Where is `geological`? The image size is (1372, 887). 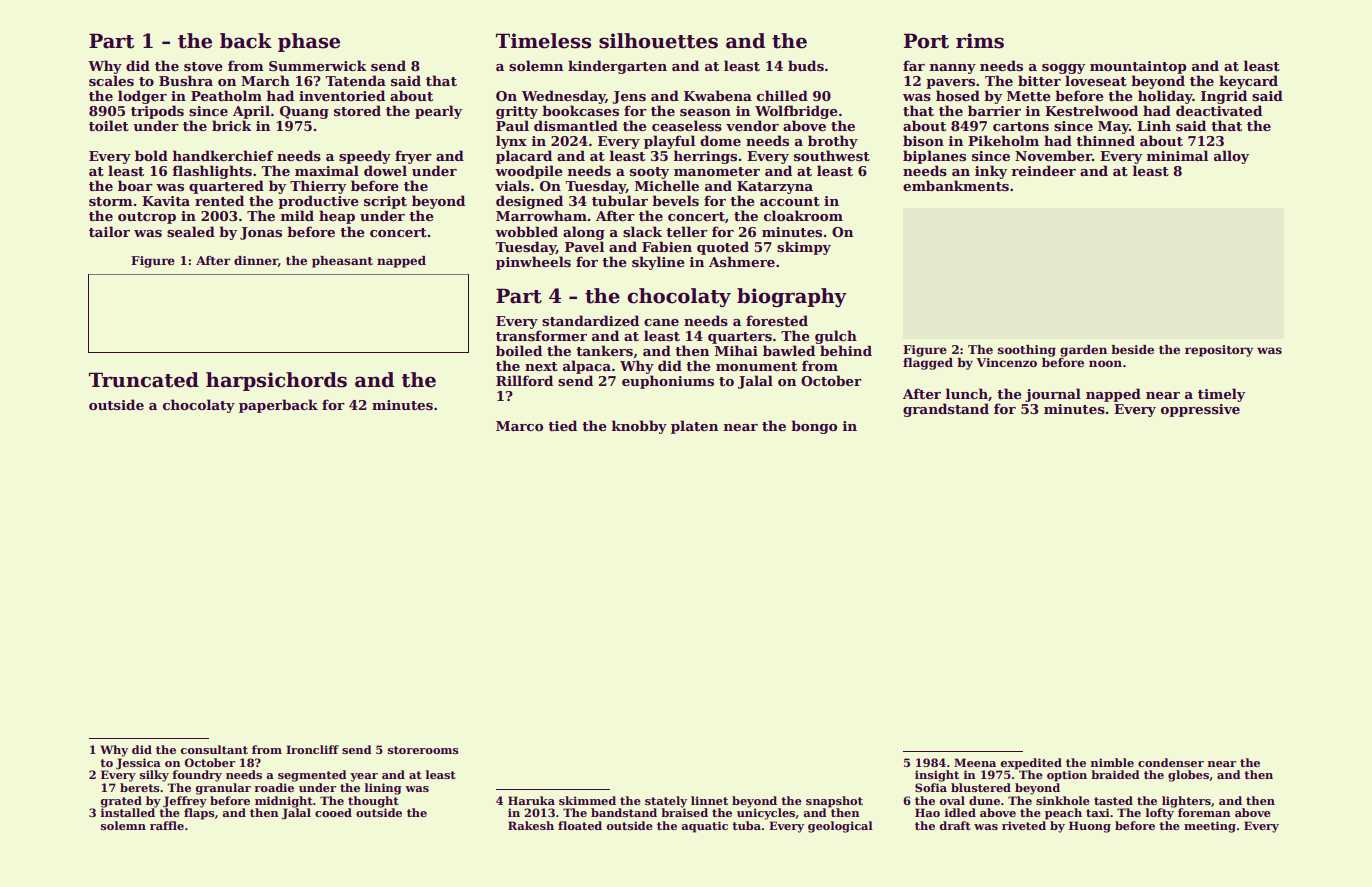
geological is located at coordinates (840, 827).
